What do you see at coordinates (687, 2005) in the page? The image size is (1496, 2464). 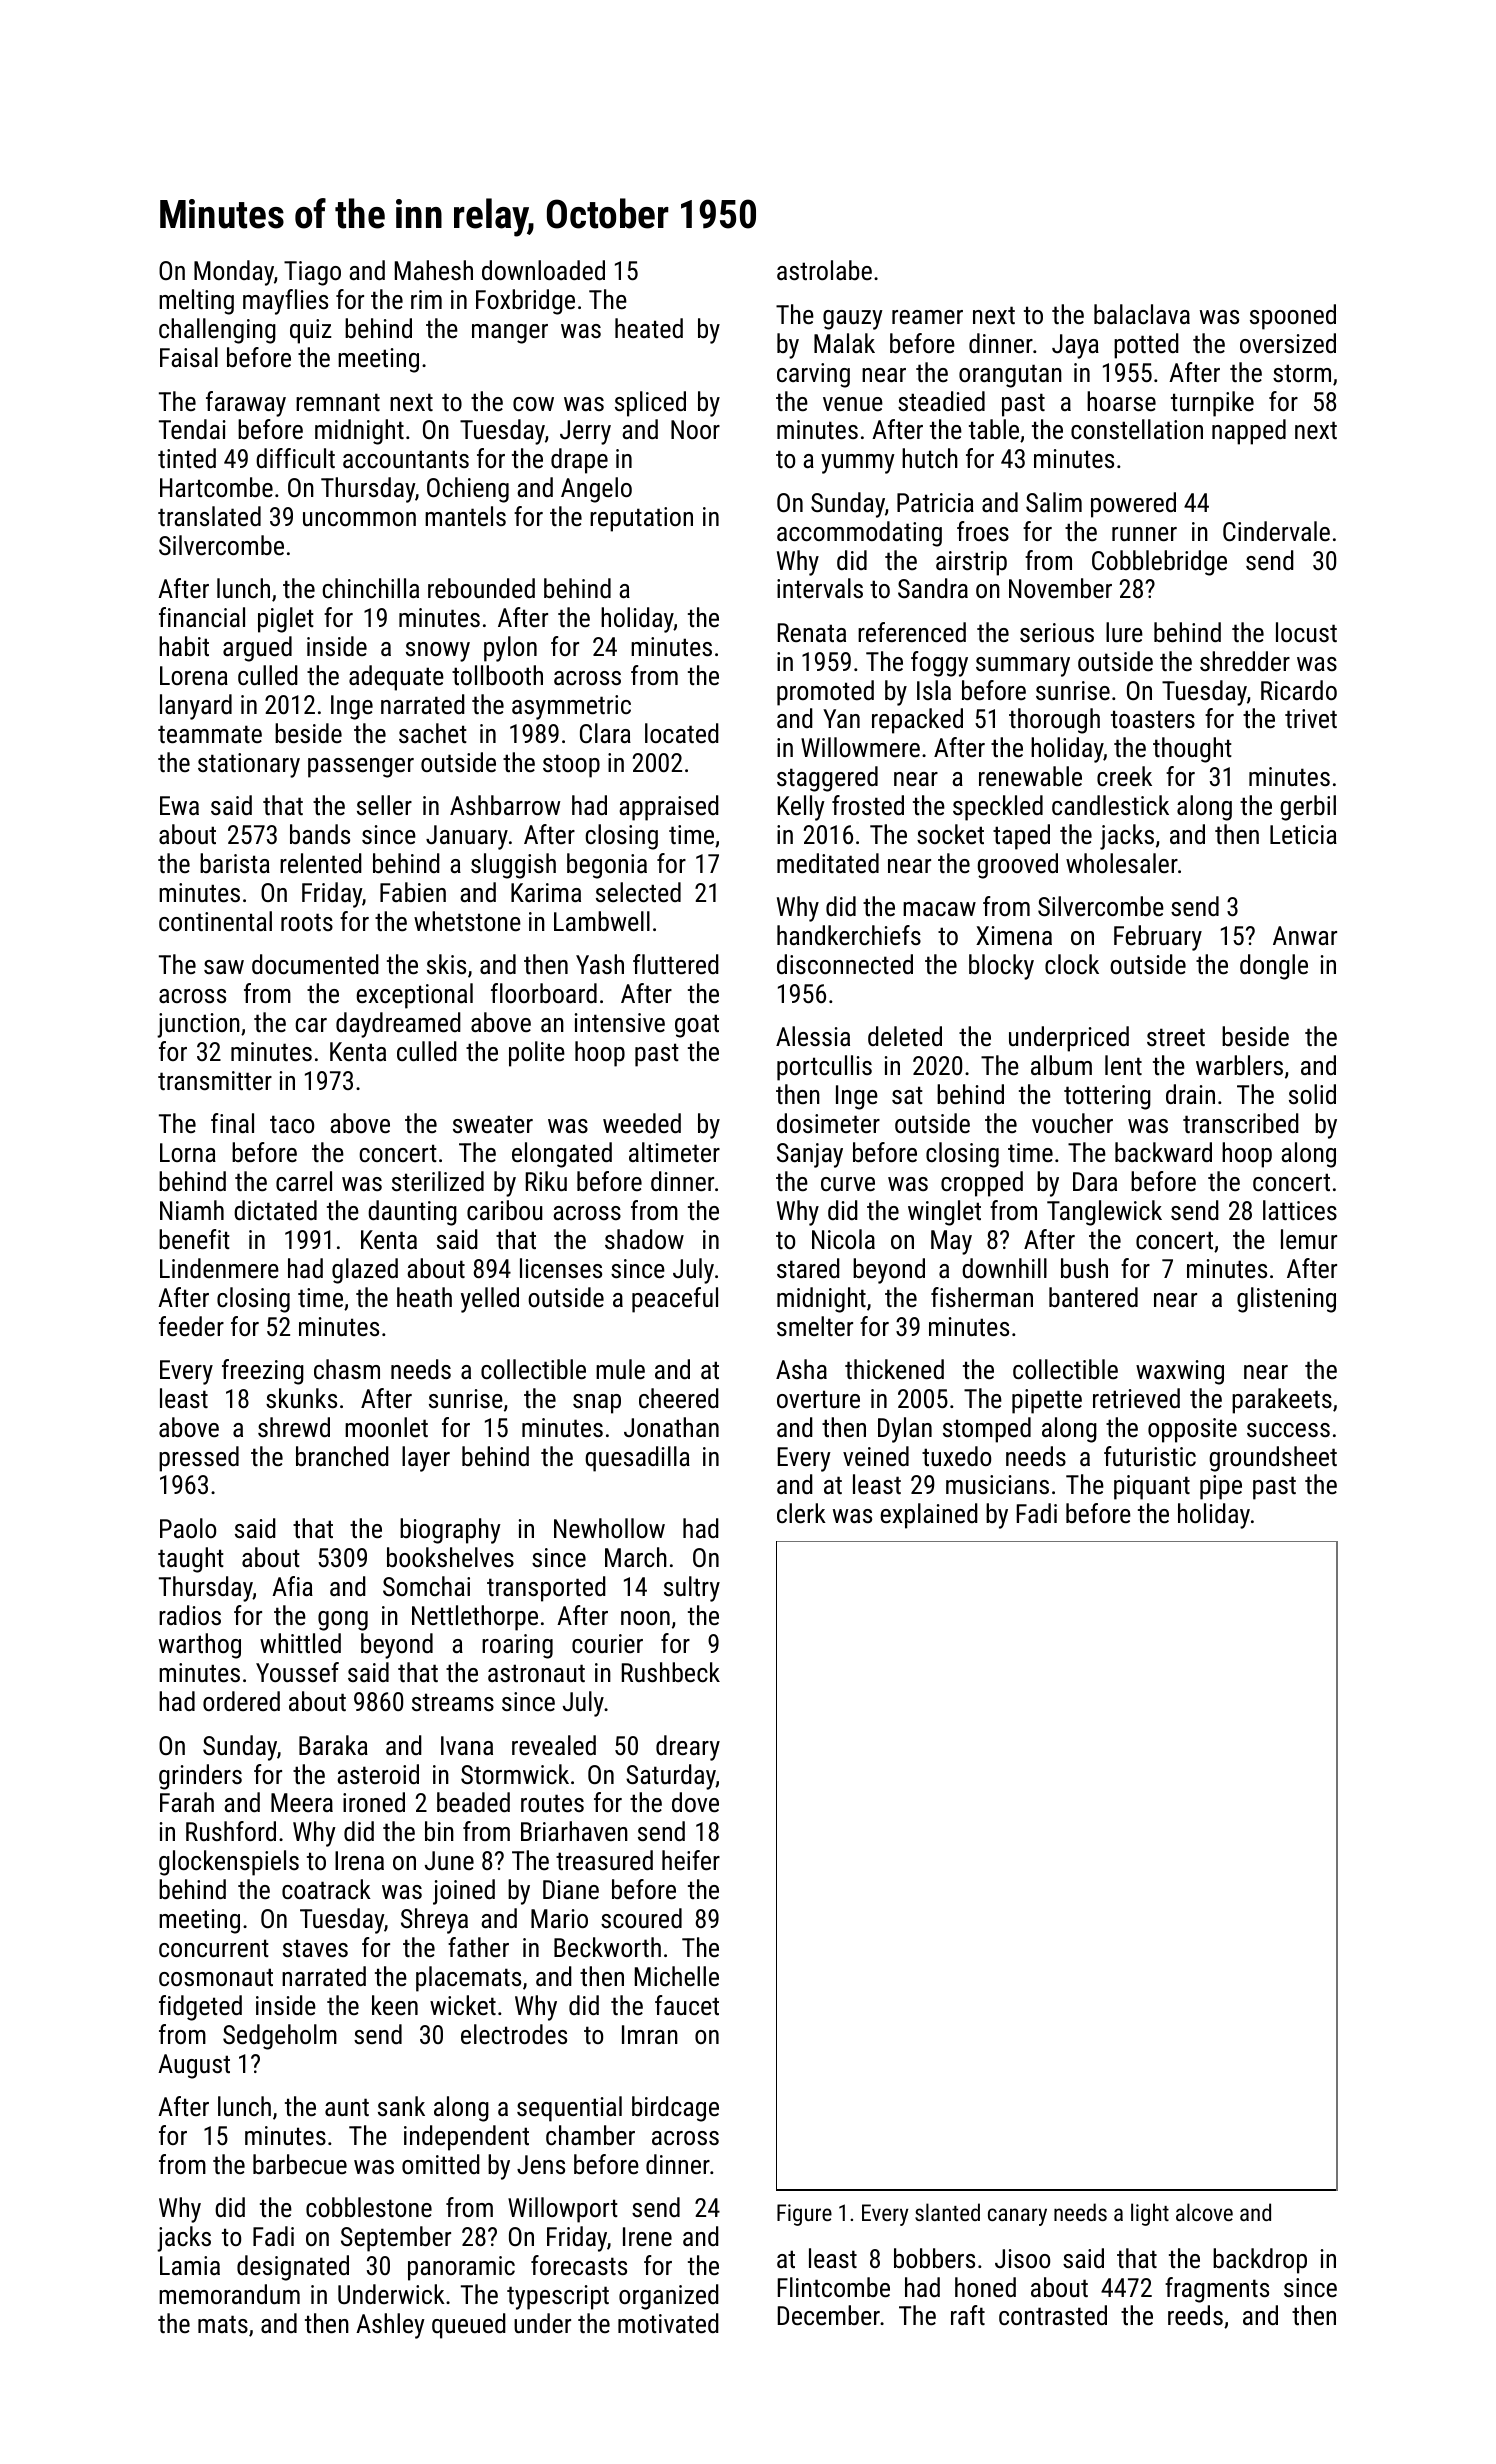 I see `faucet` at bounding box center [687, 2005].
